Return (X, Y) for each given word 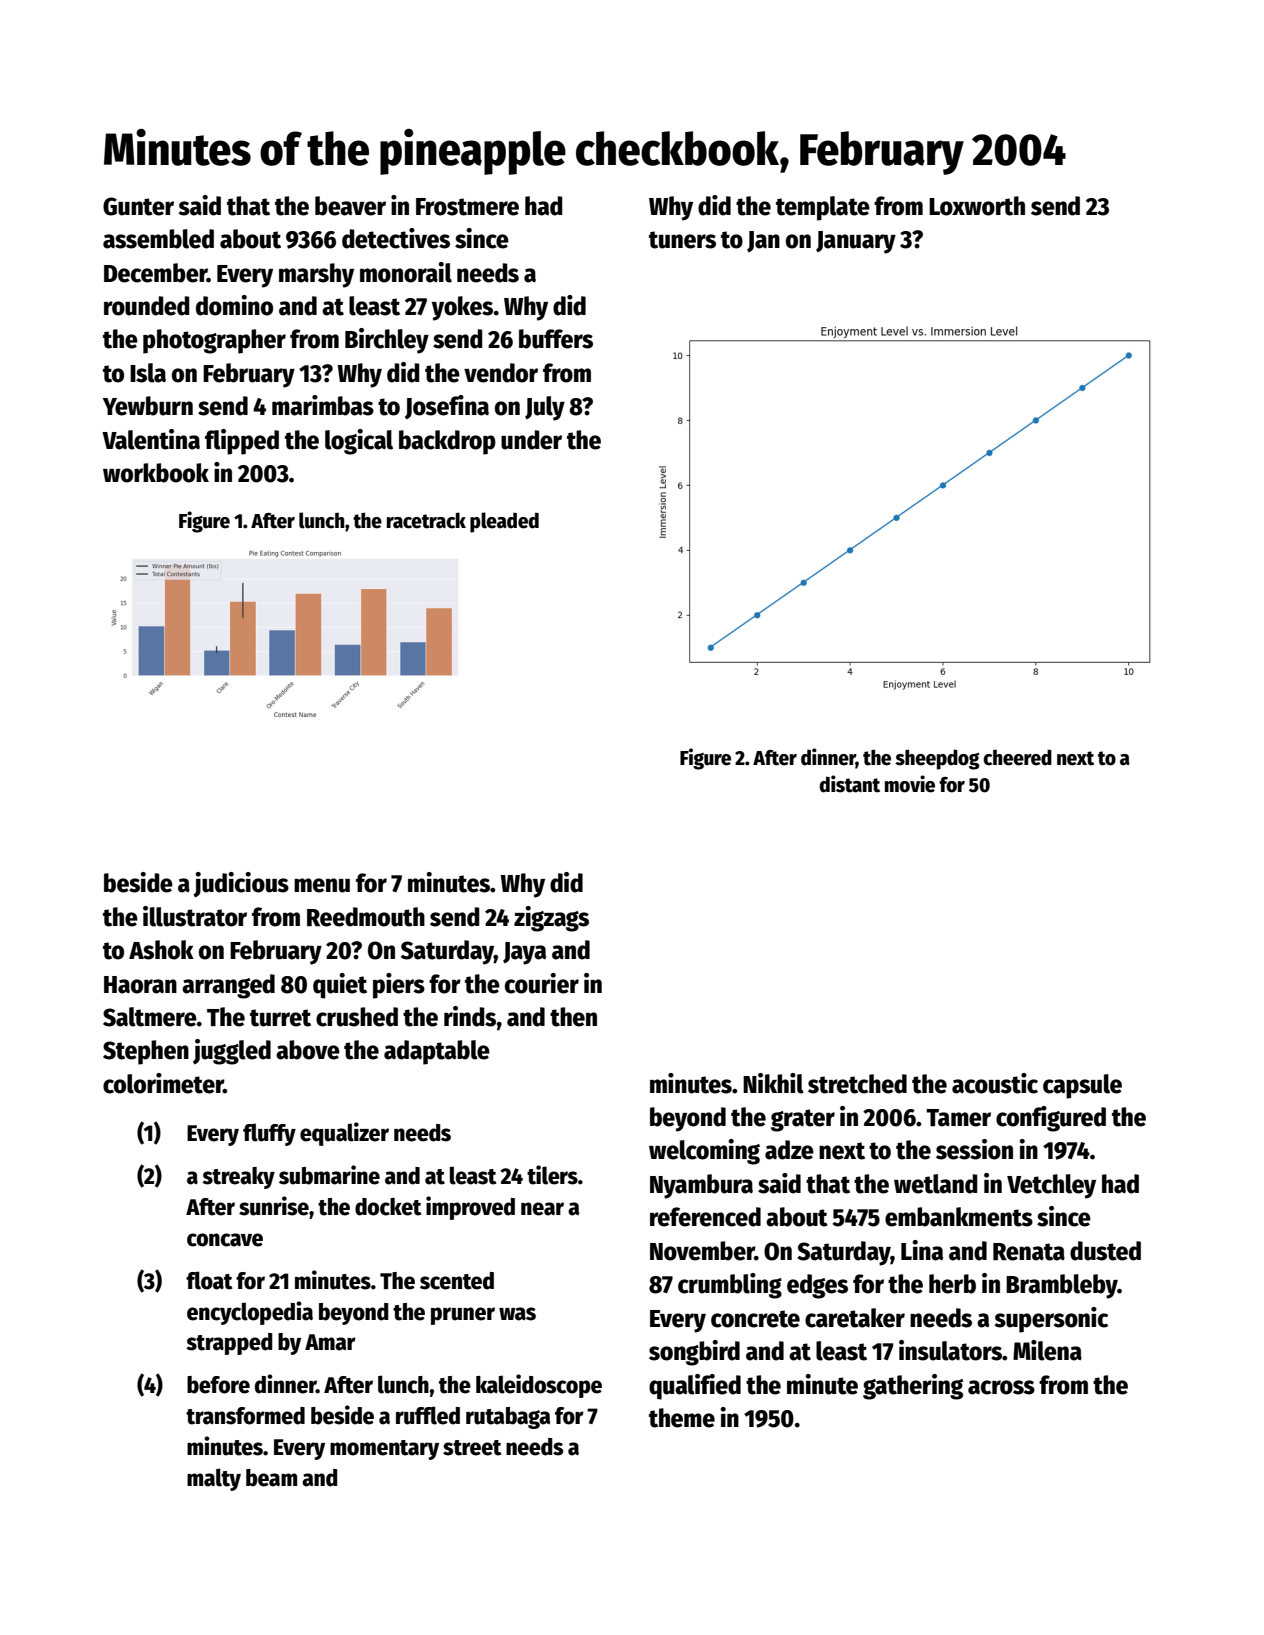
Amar (330, 1342)
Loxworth (977, 206)
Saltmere (150, 1017)
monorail (406, 272)
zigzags (551, 919)
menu (322, 885)
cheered (1017, 757)
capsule (1082, 1086)
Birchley (387, 341)
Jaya (524, 953)
